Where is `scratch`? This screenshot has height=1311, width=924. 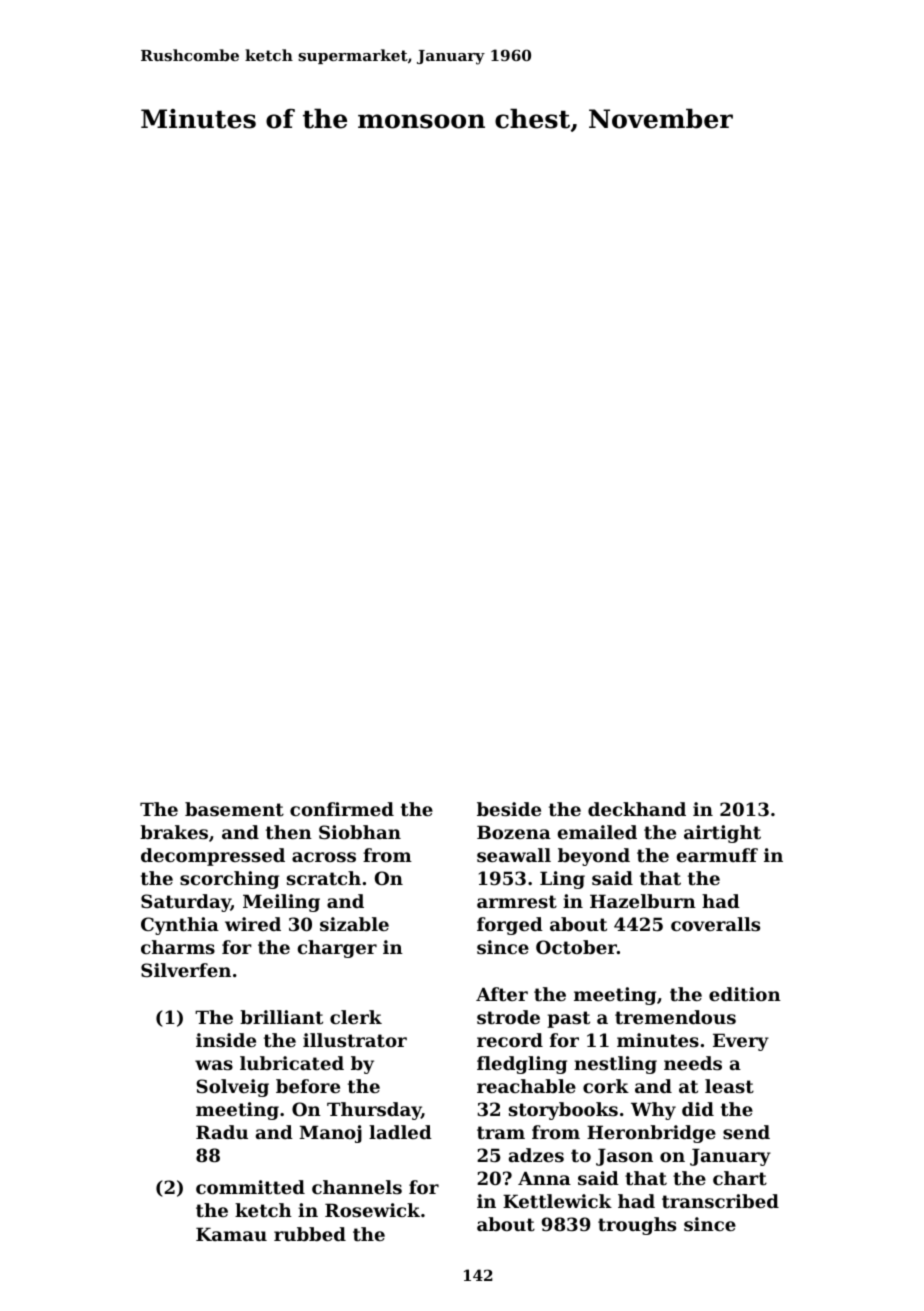 scratch is located at coordinates (324, 878).
